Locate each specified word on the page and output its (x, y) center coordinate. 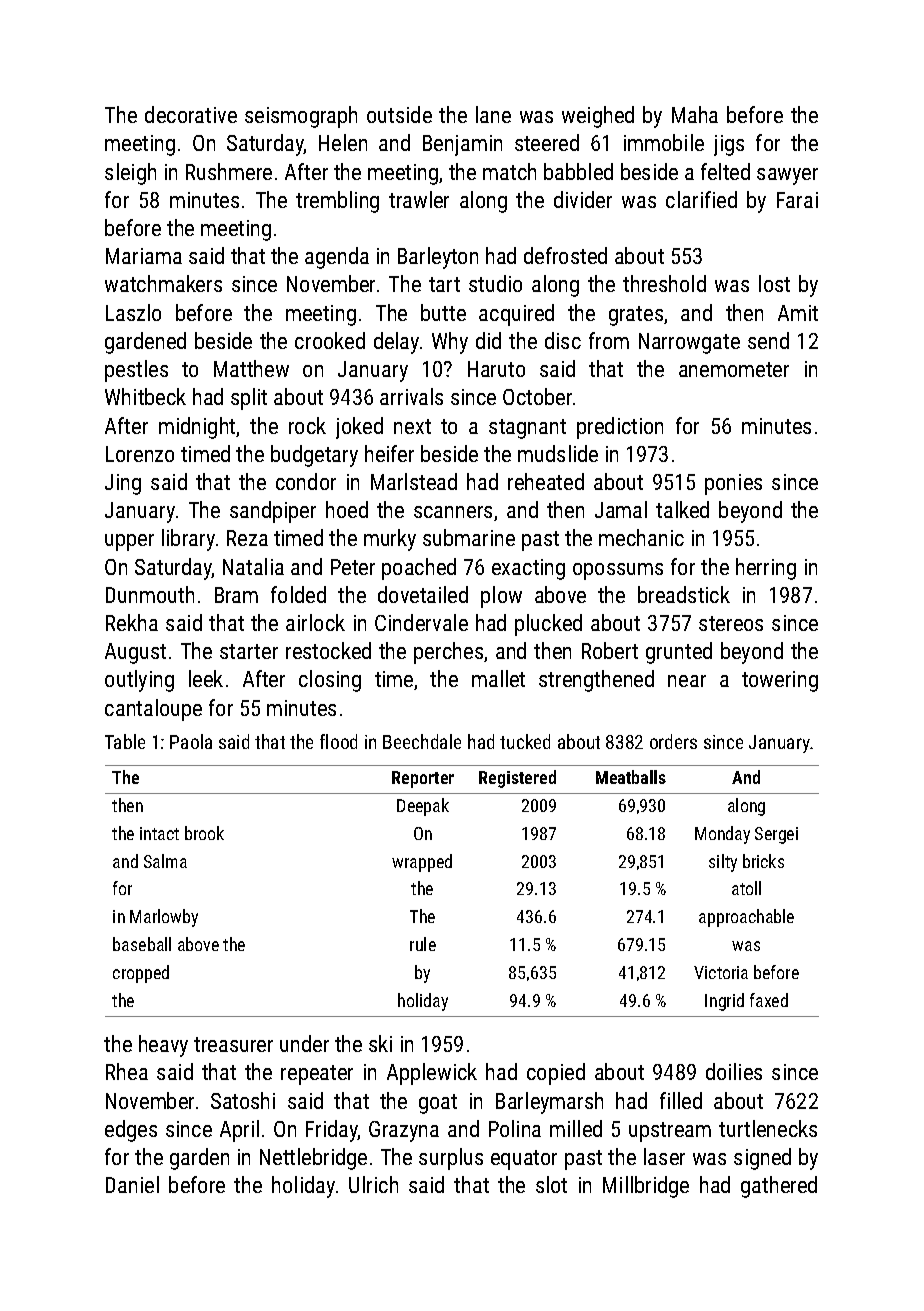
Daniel (132, 1184)
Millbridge (646, 1187)
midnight (197, 428)
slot (551, 1184)
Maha (695, 114)
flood (338, 741)
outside (399, 114)
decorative (191, 114)
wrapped (422, 863)
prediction (620, 428)
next (412, 426)
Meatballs (631, 777)
